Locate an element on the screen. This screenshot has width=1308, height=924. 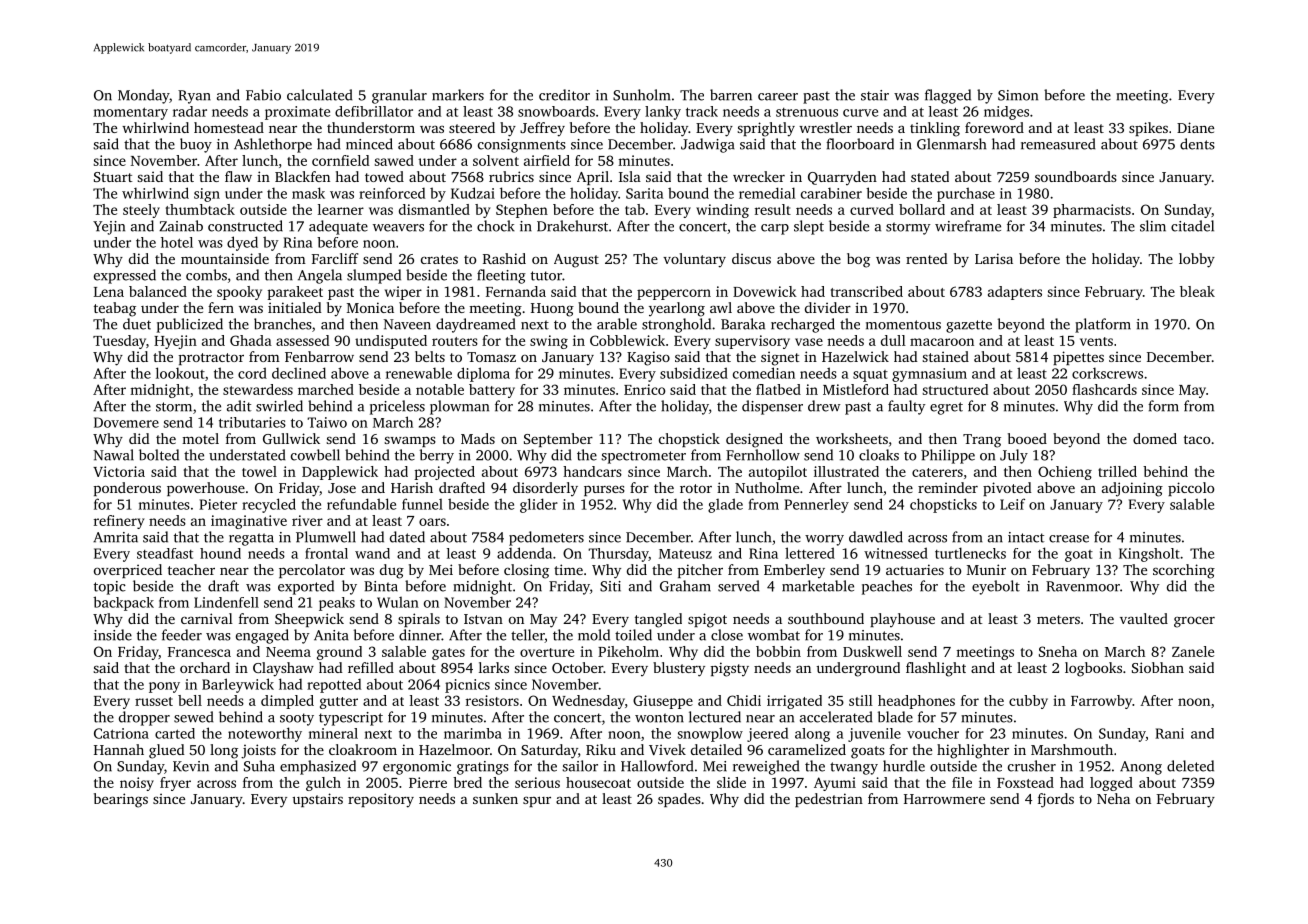
sewed is located at coordinates (193, 717).
